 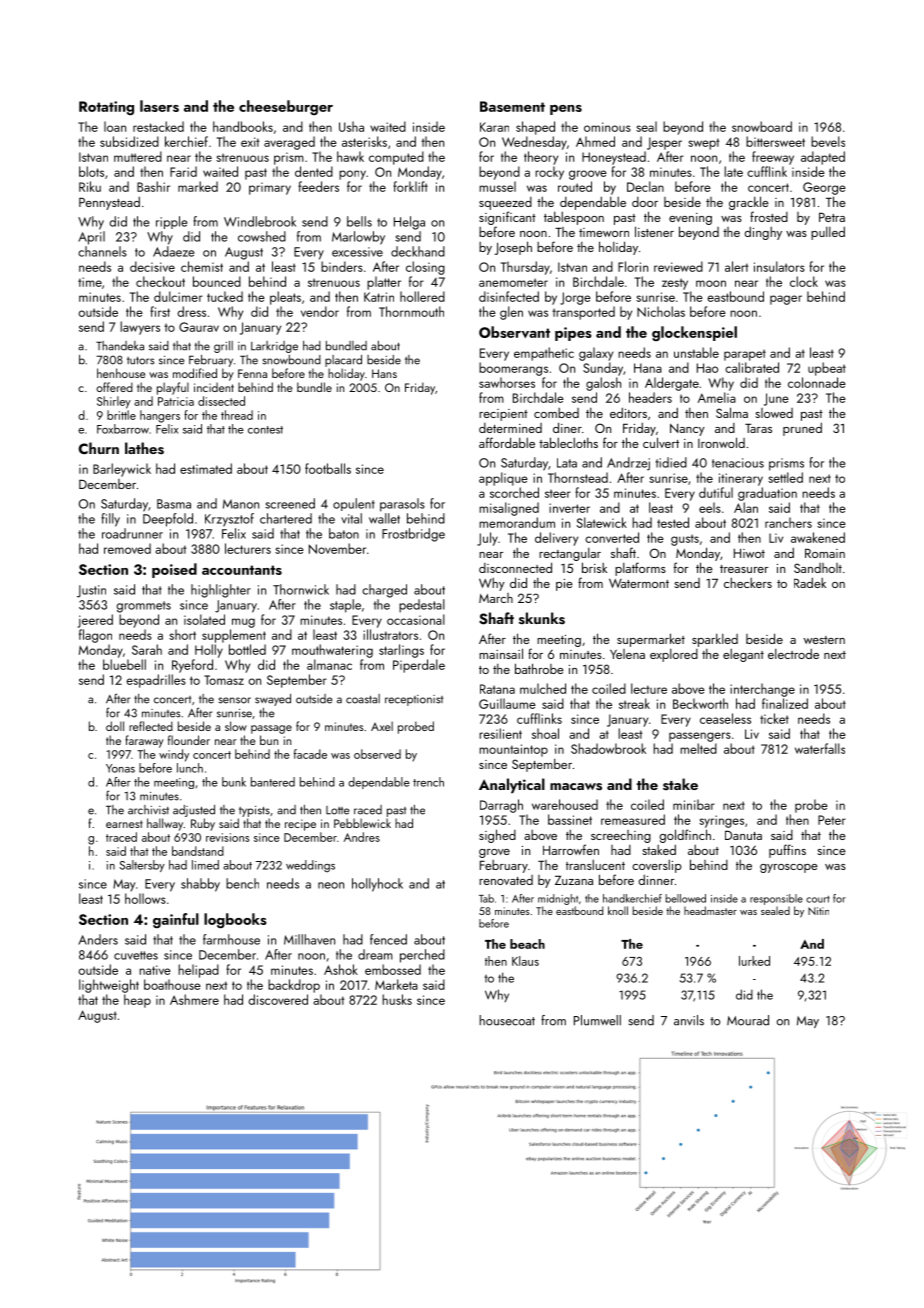 What do you see at coordinates (294, 986) in the screenshot?
I see `backdrop` at bounding box center [294, 986].
